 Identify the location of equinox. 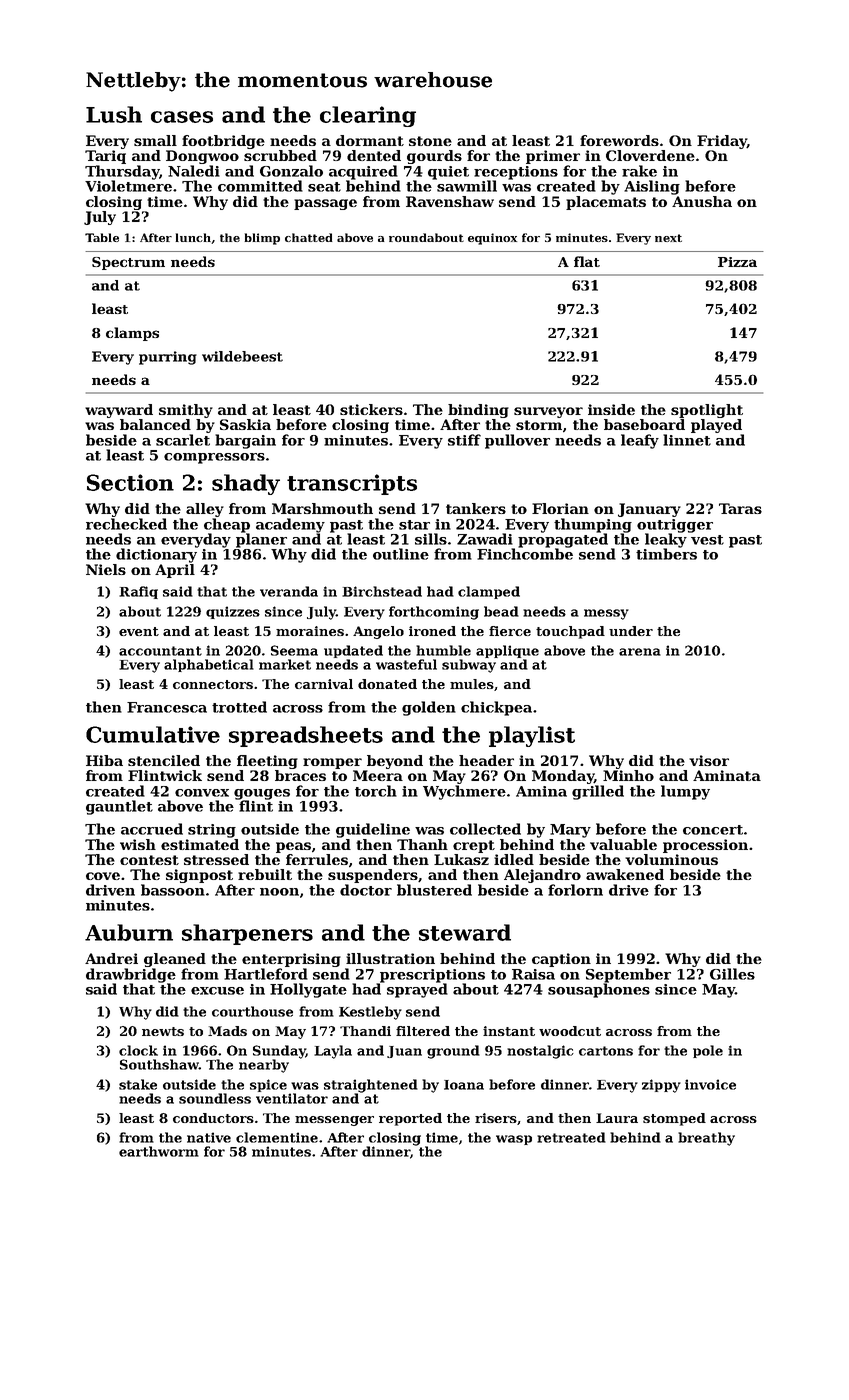
(492, 239).
